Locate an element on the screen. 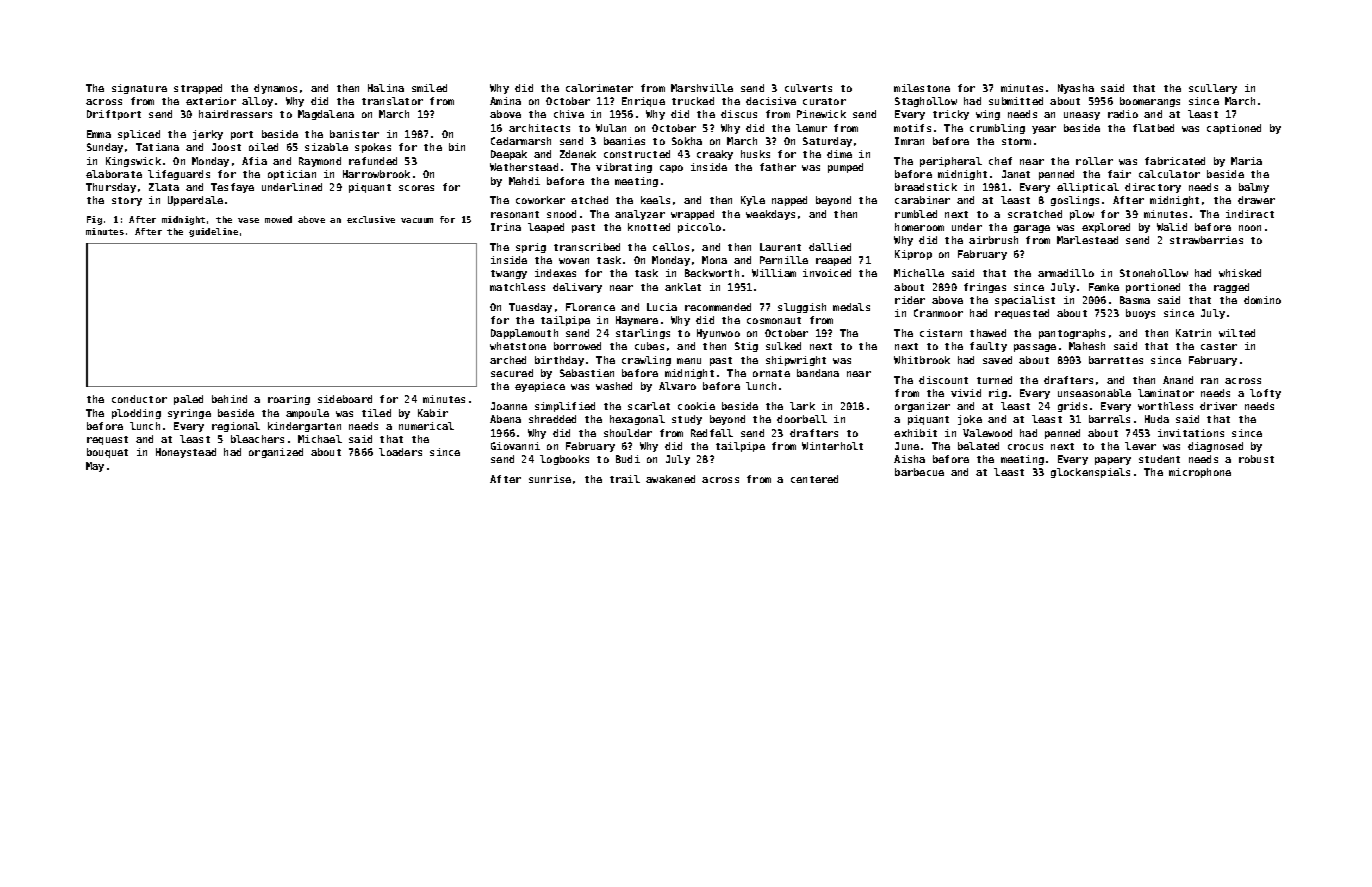 The height and width of the screenshot is (887, 1372). Michael is located at coordinates (320, 439).
